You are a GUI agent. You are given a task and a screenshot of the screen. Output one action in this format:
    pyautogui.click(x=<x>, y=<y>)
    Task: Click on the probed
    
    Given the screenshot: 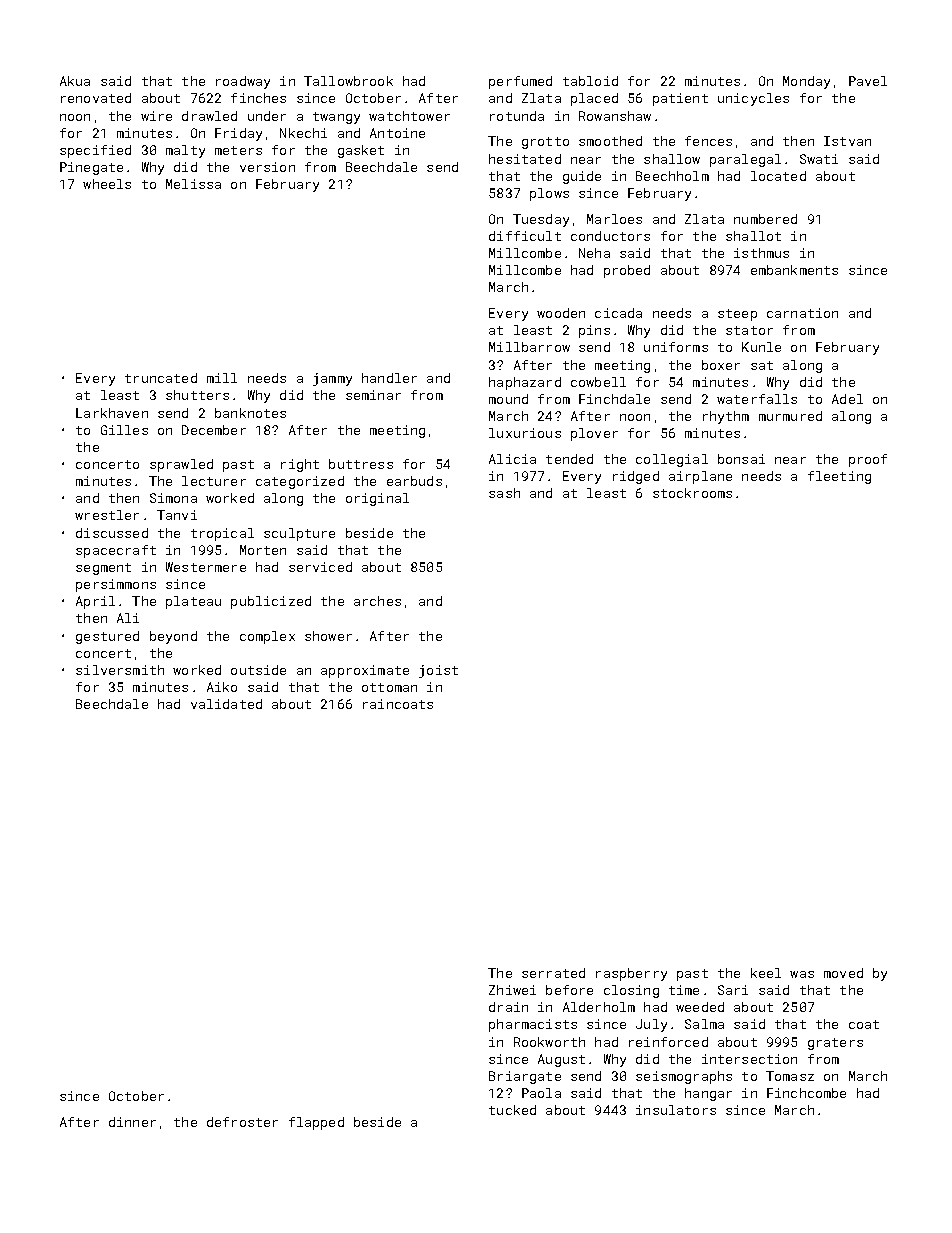 What is the action you would take?
    pyautogui.click(x=627, y=271)
